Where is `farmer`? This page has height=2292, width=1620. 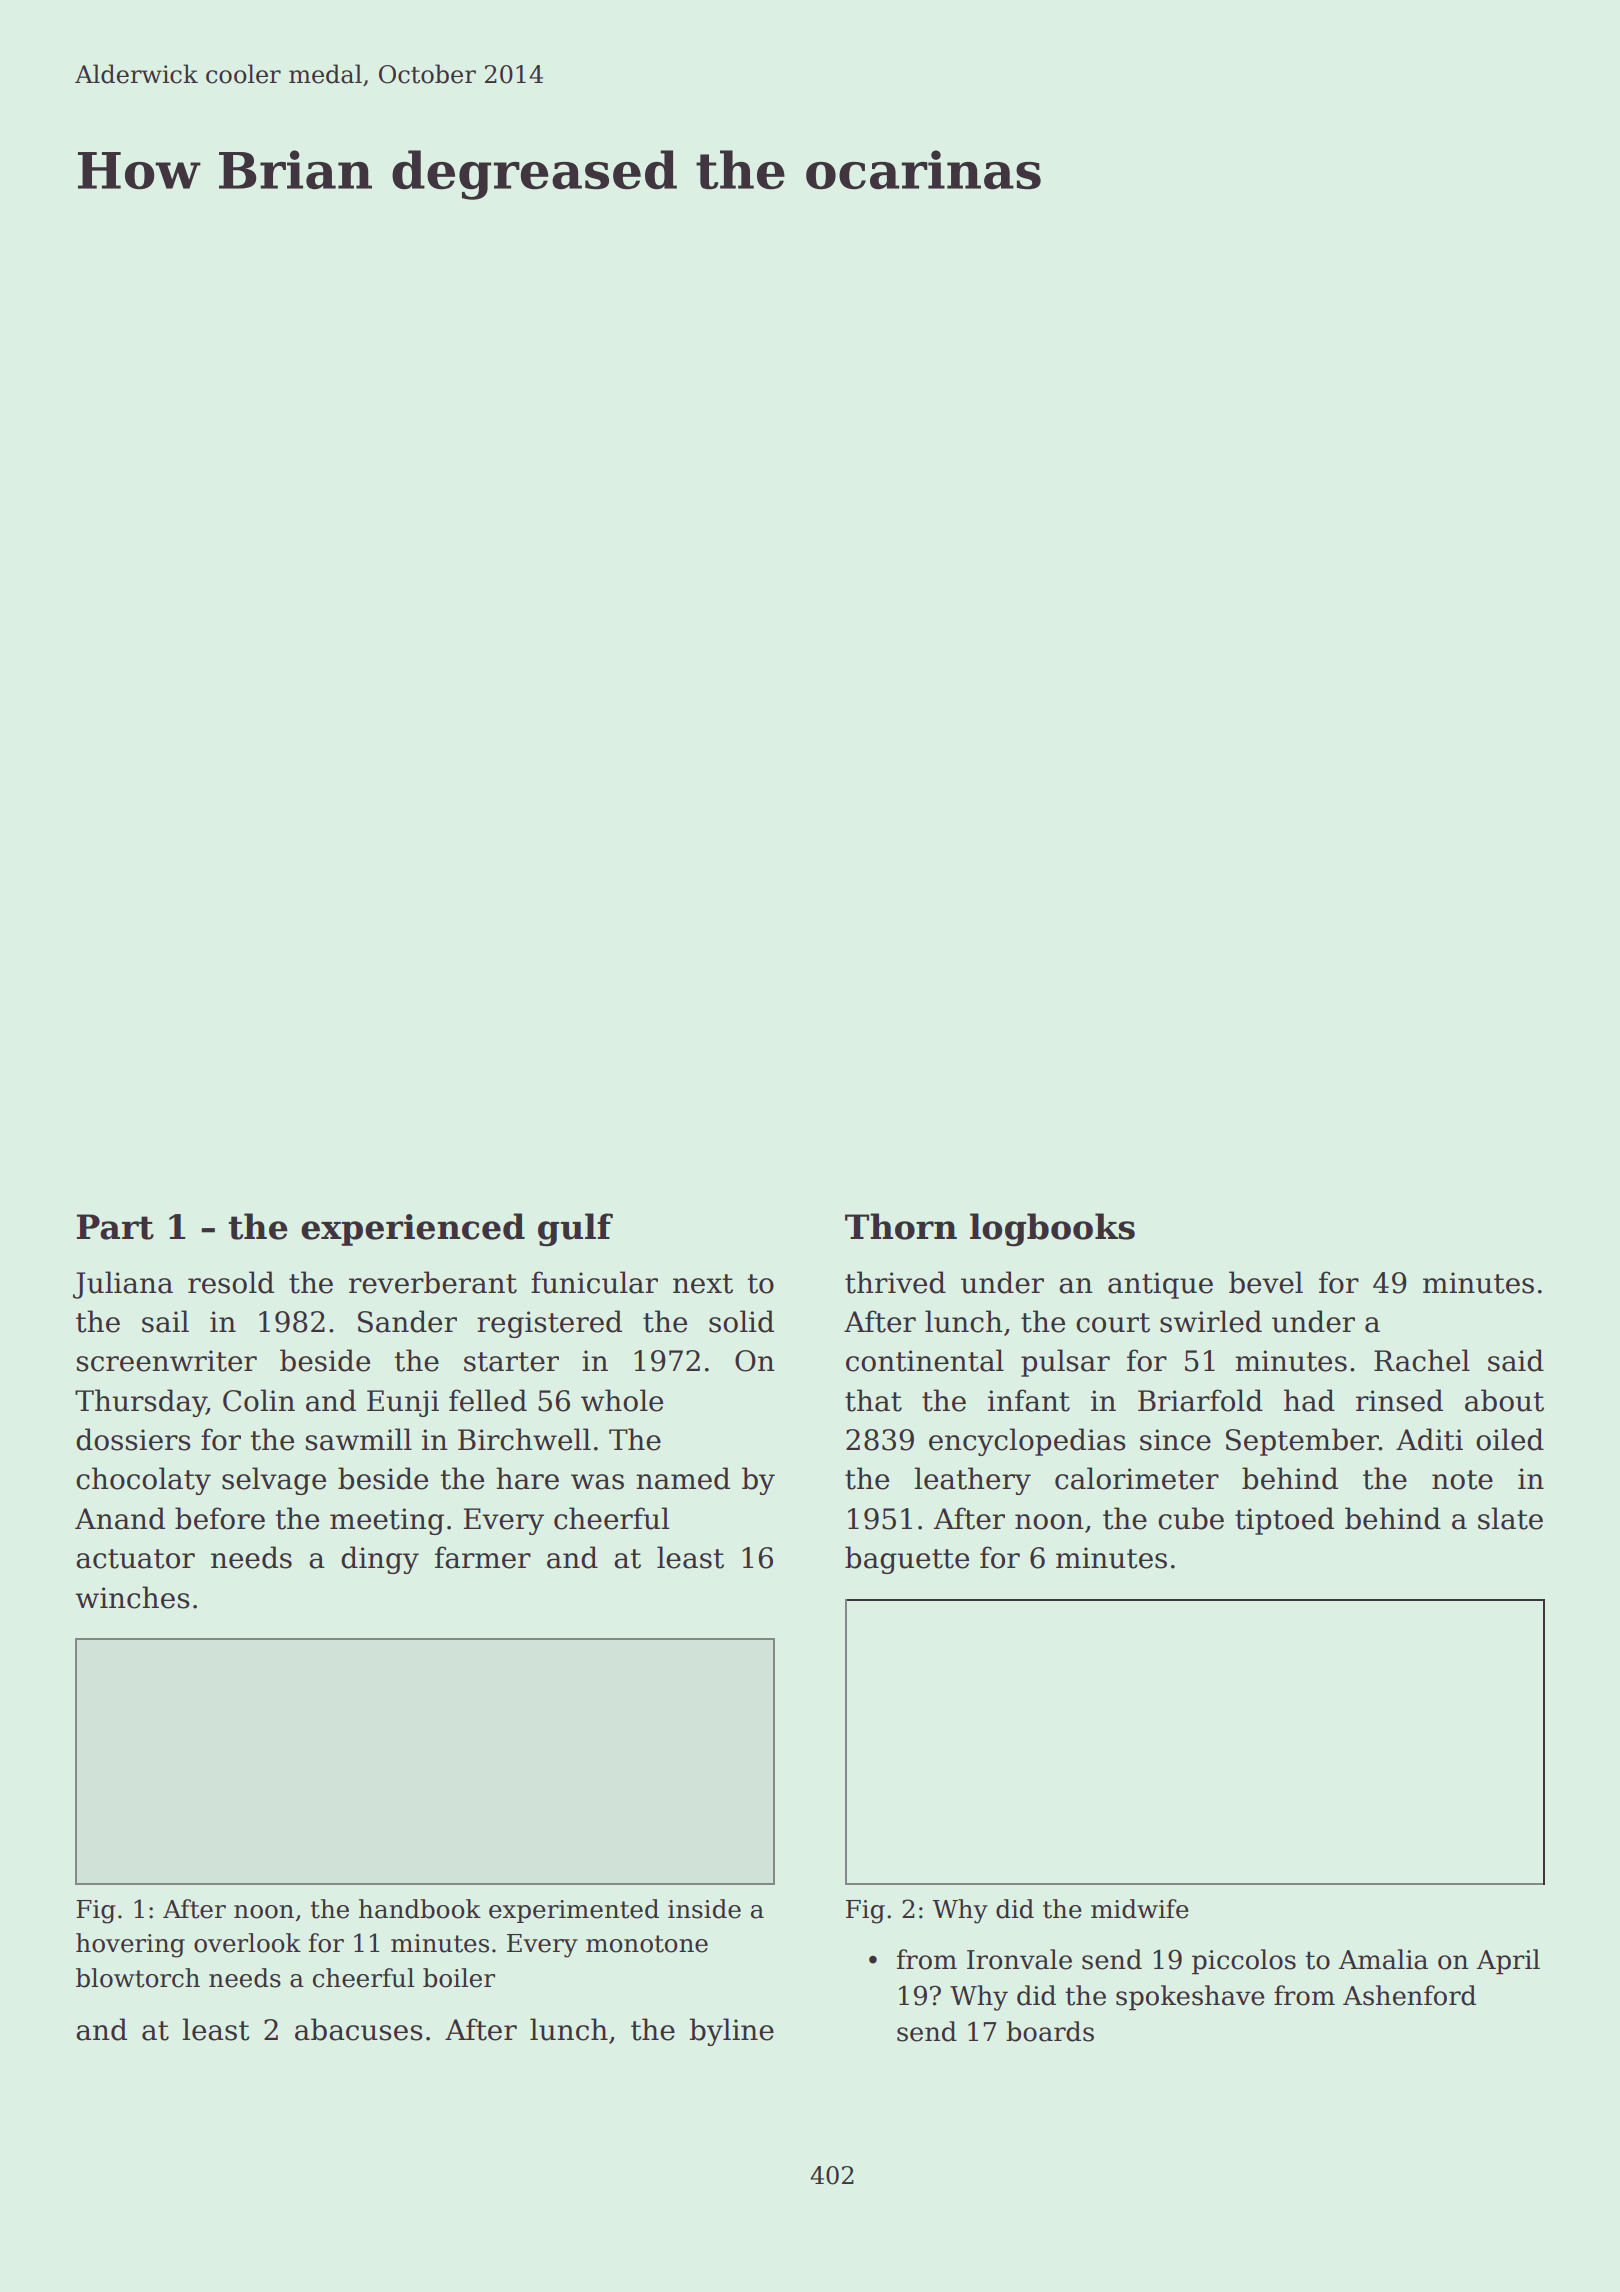 farmer is located at coordinates (483, 1557).
